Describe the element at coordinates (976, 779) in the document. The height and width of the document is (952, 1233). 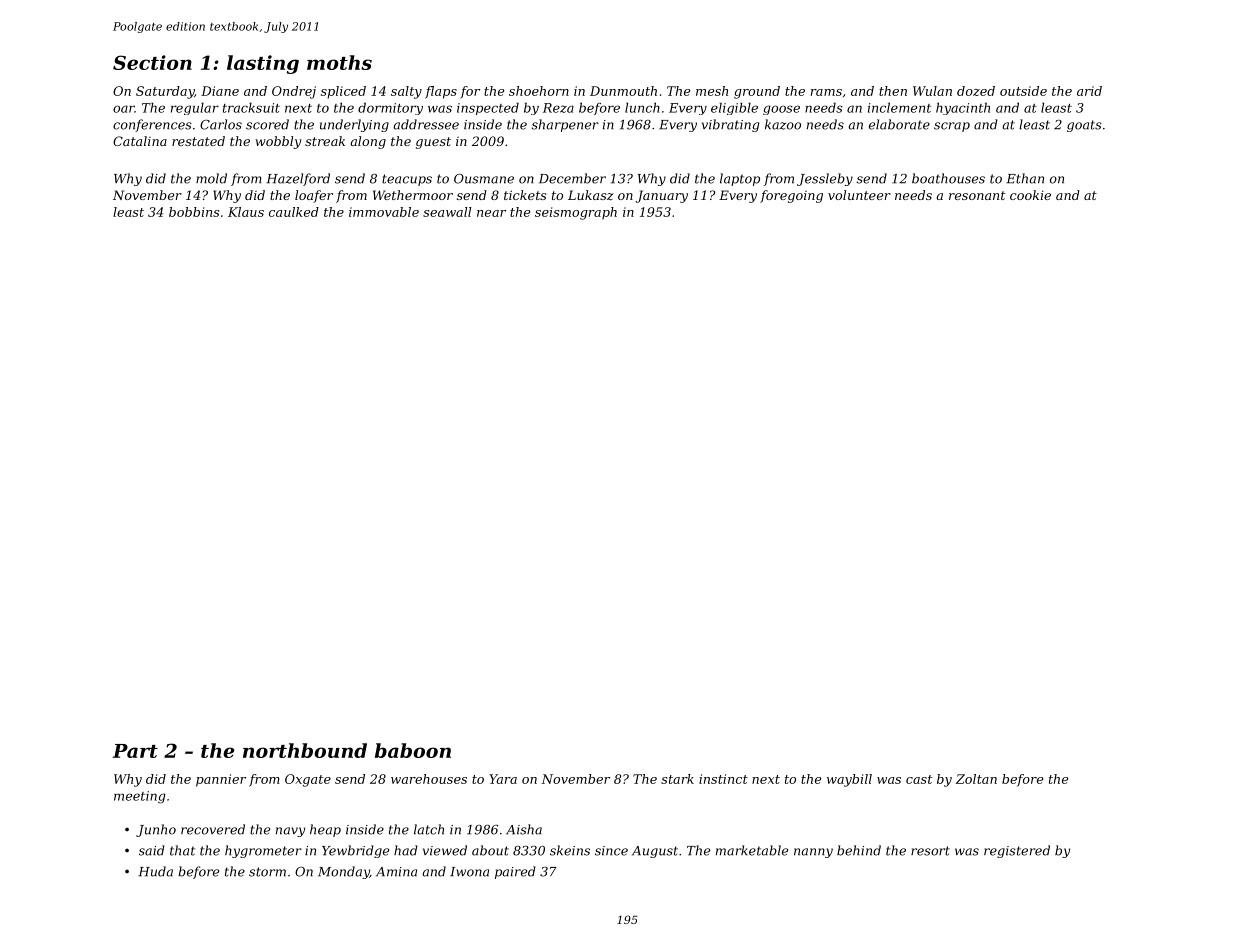
I see `Zoltan` at that location.
